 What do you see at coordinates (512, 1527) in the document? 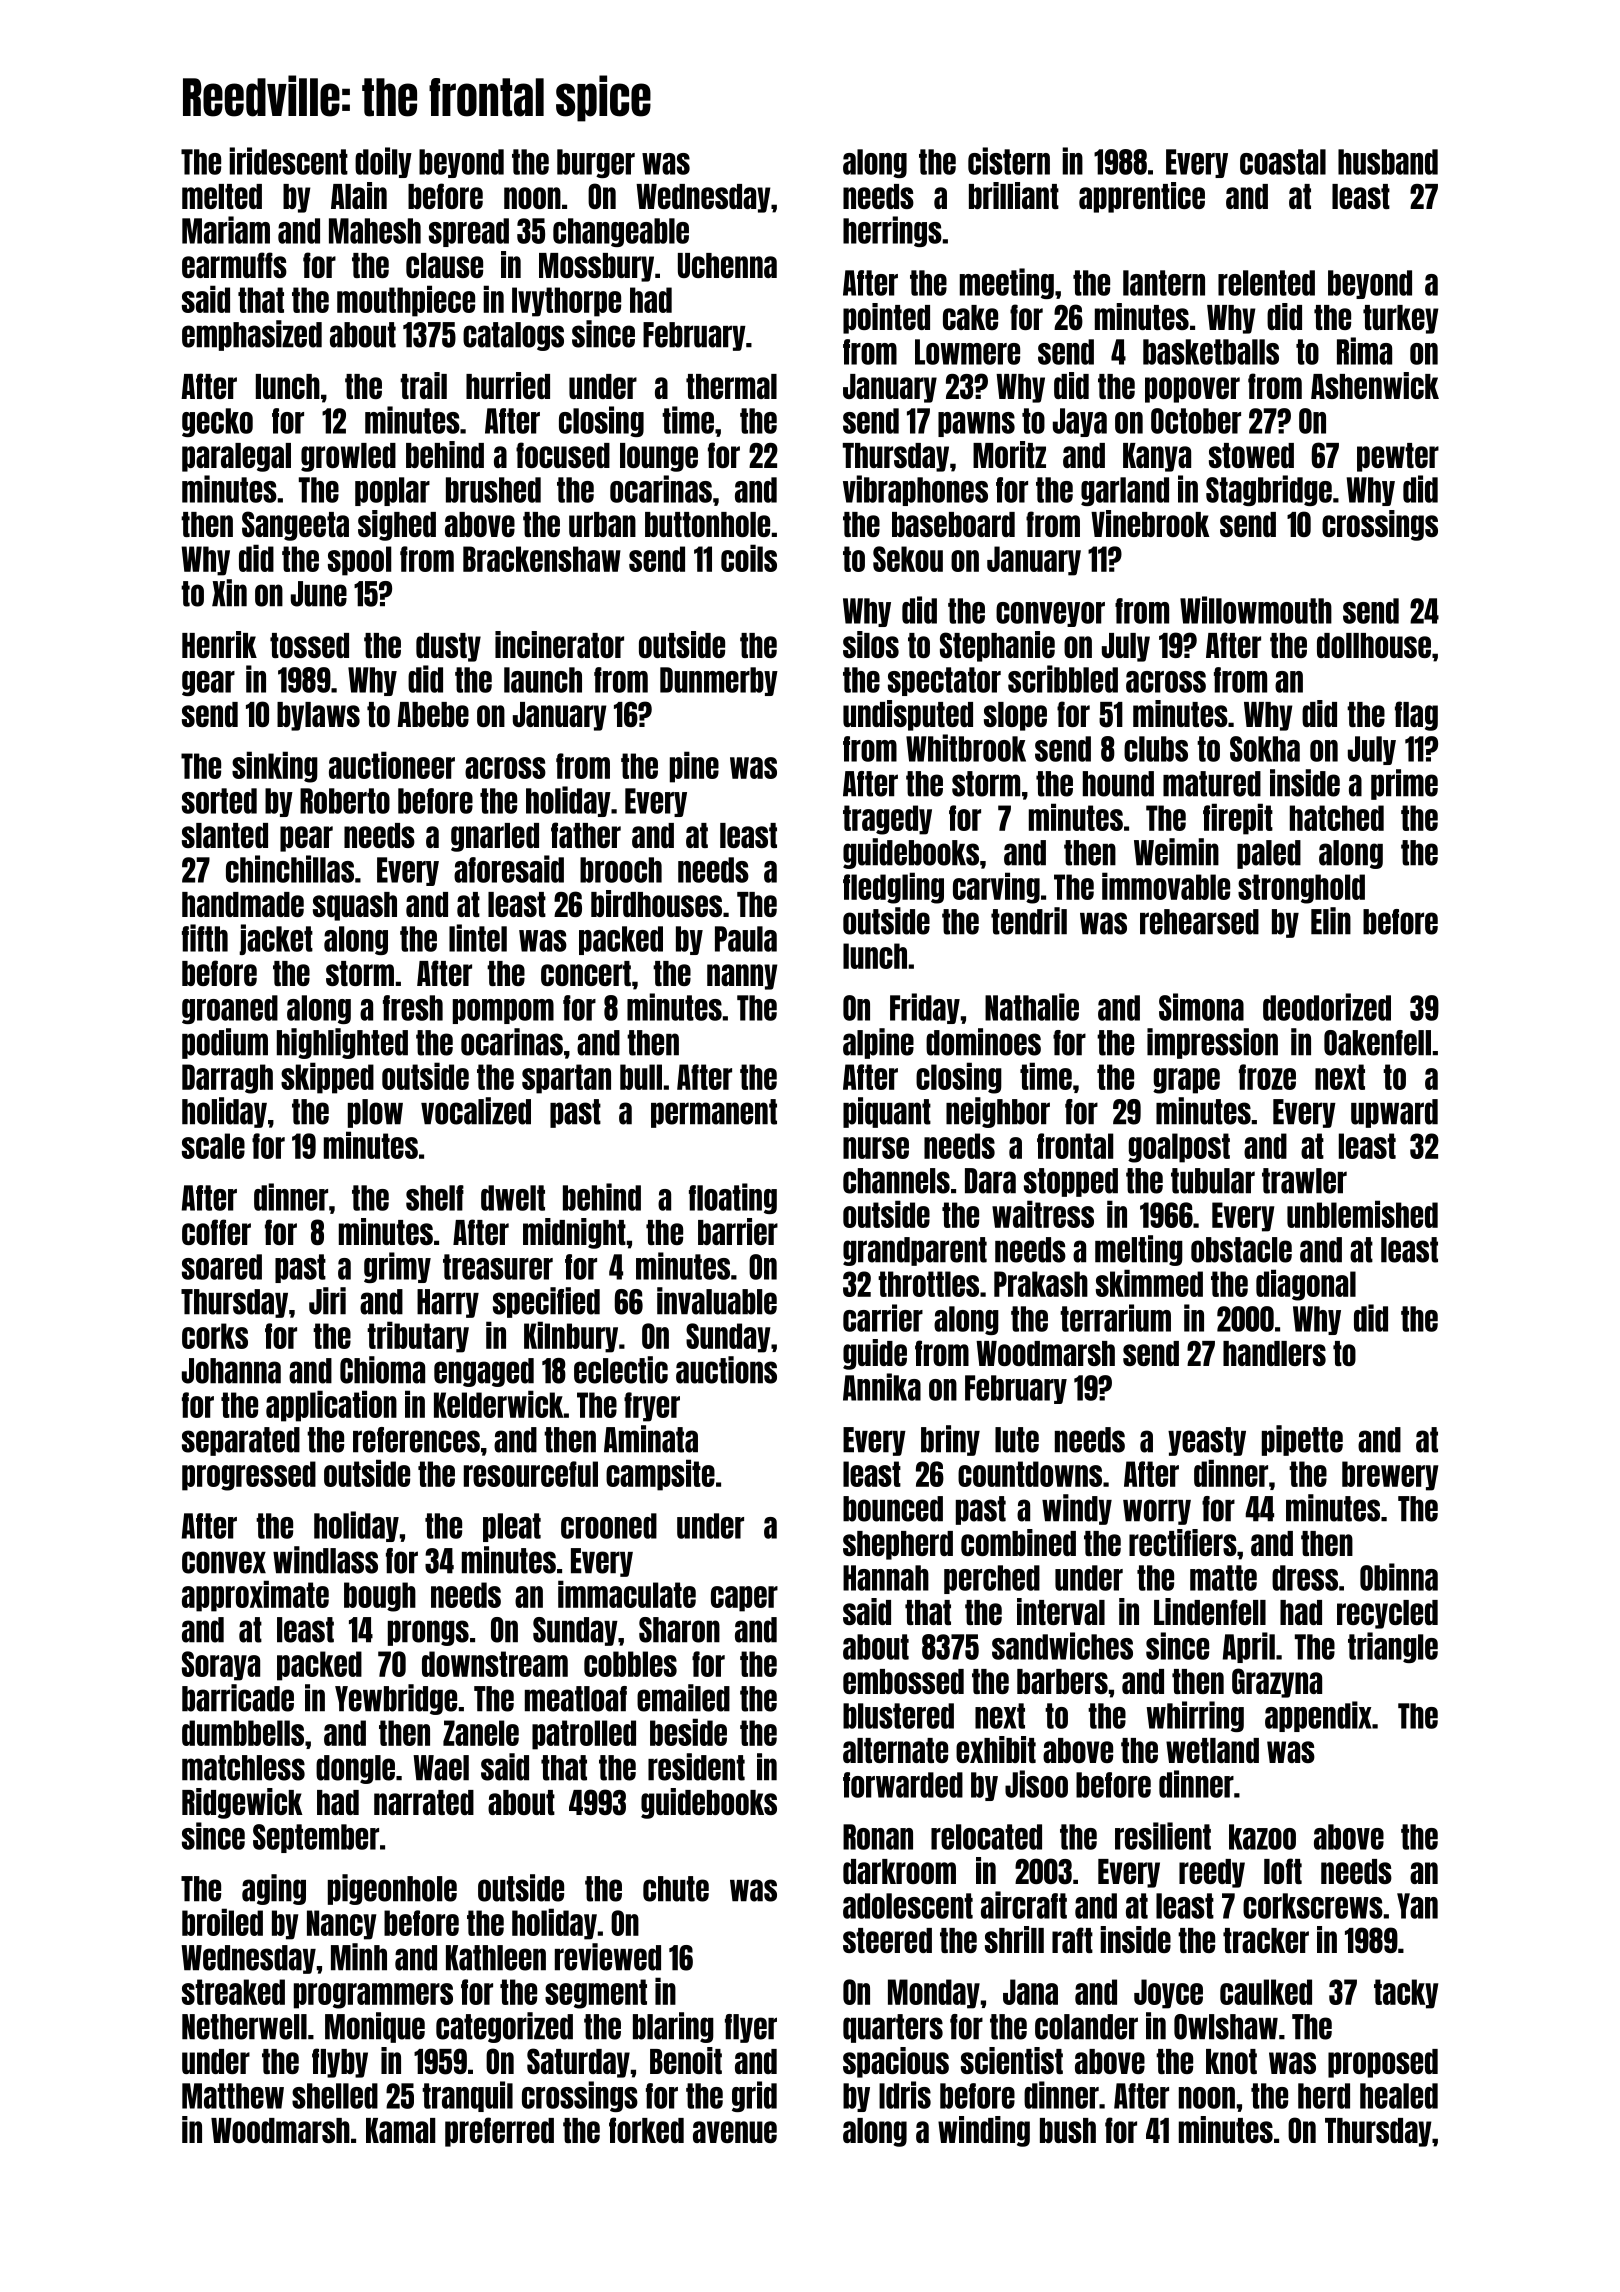
I see `pleat` at bounding box center [512, 1527].
